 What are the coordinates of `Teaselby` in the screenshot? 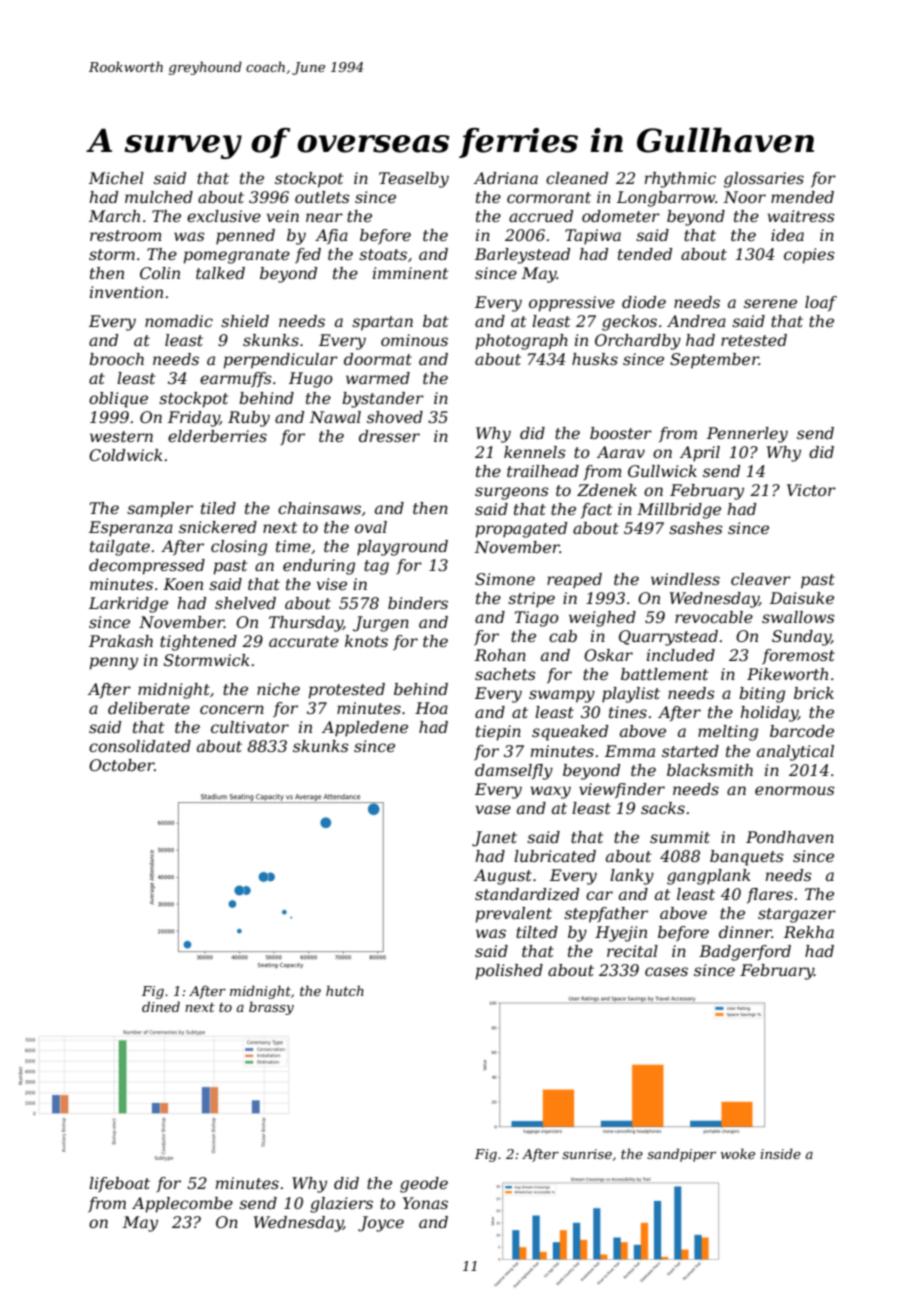 It's located at (414, 180).
